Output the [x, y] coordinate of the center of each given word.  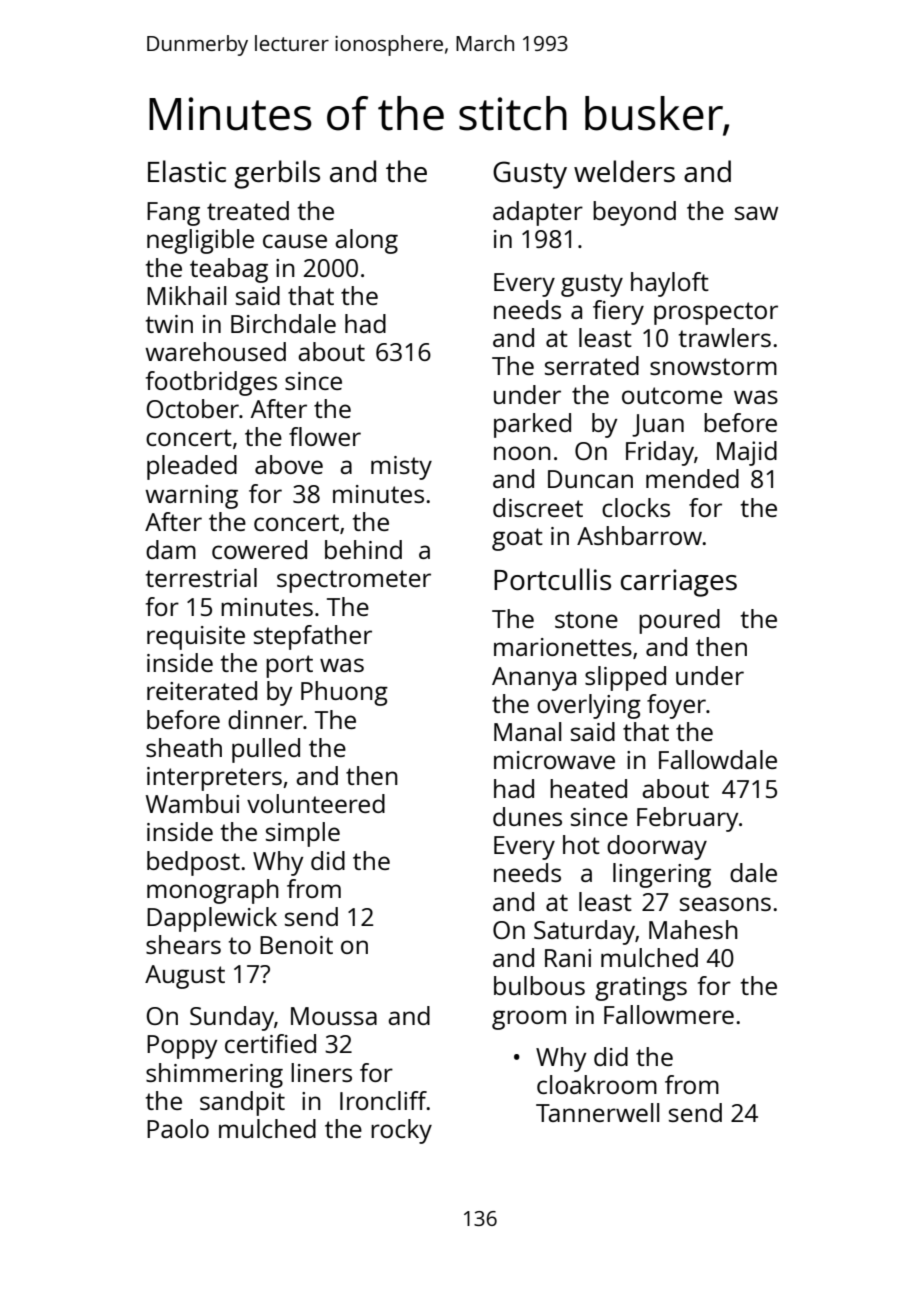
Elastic [187, 171]
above [289, 464]
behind [363, 549]
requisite [196, 638]
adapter [538, 213]
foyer [676, 706]
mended [692, 478]
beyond [634, 213]
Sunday [232, 1018]
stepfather [313, 637]
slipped [625, 678]
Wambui [192, 803]
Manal [527, 731]
